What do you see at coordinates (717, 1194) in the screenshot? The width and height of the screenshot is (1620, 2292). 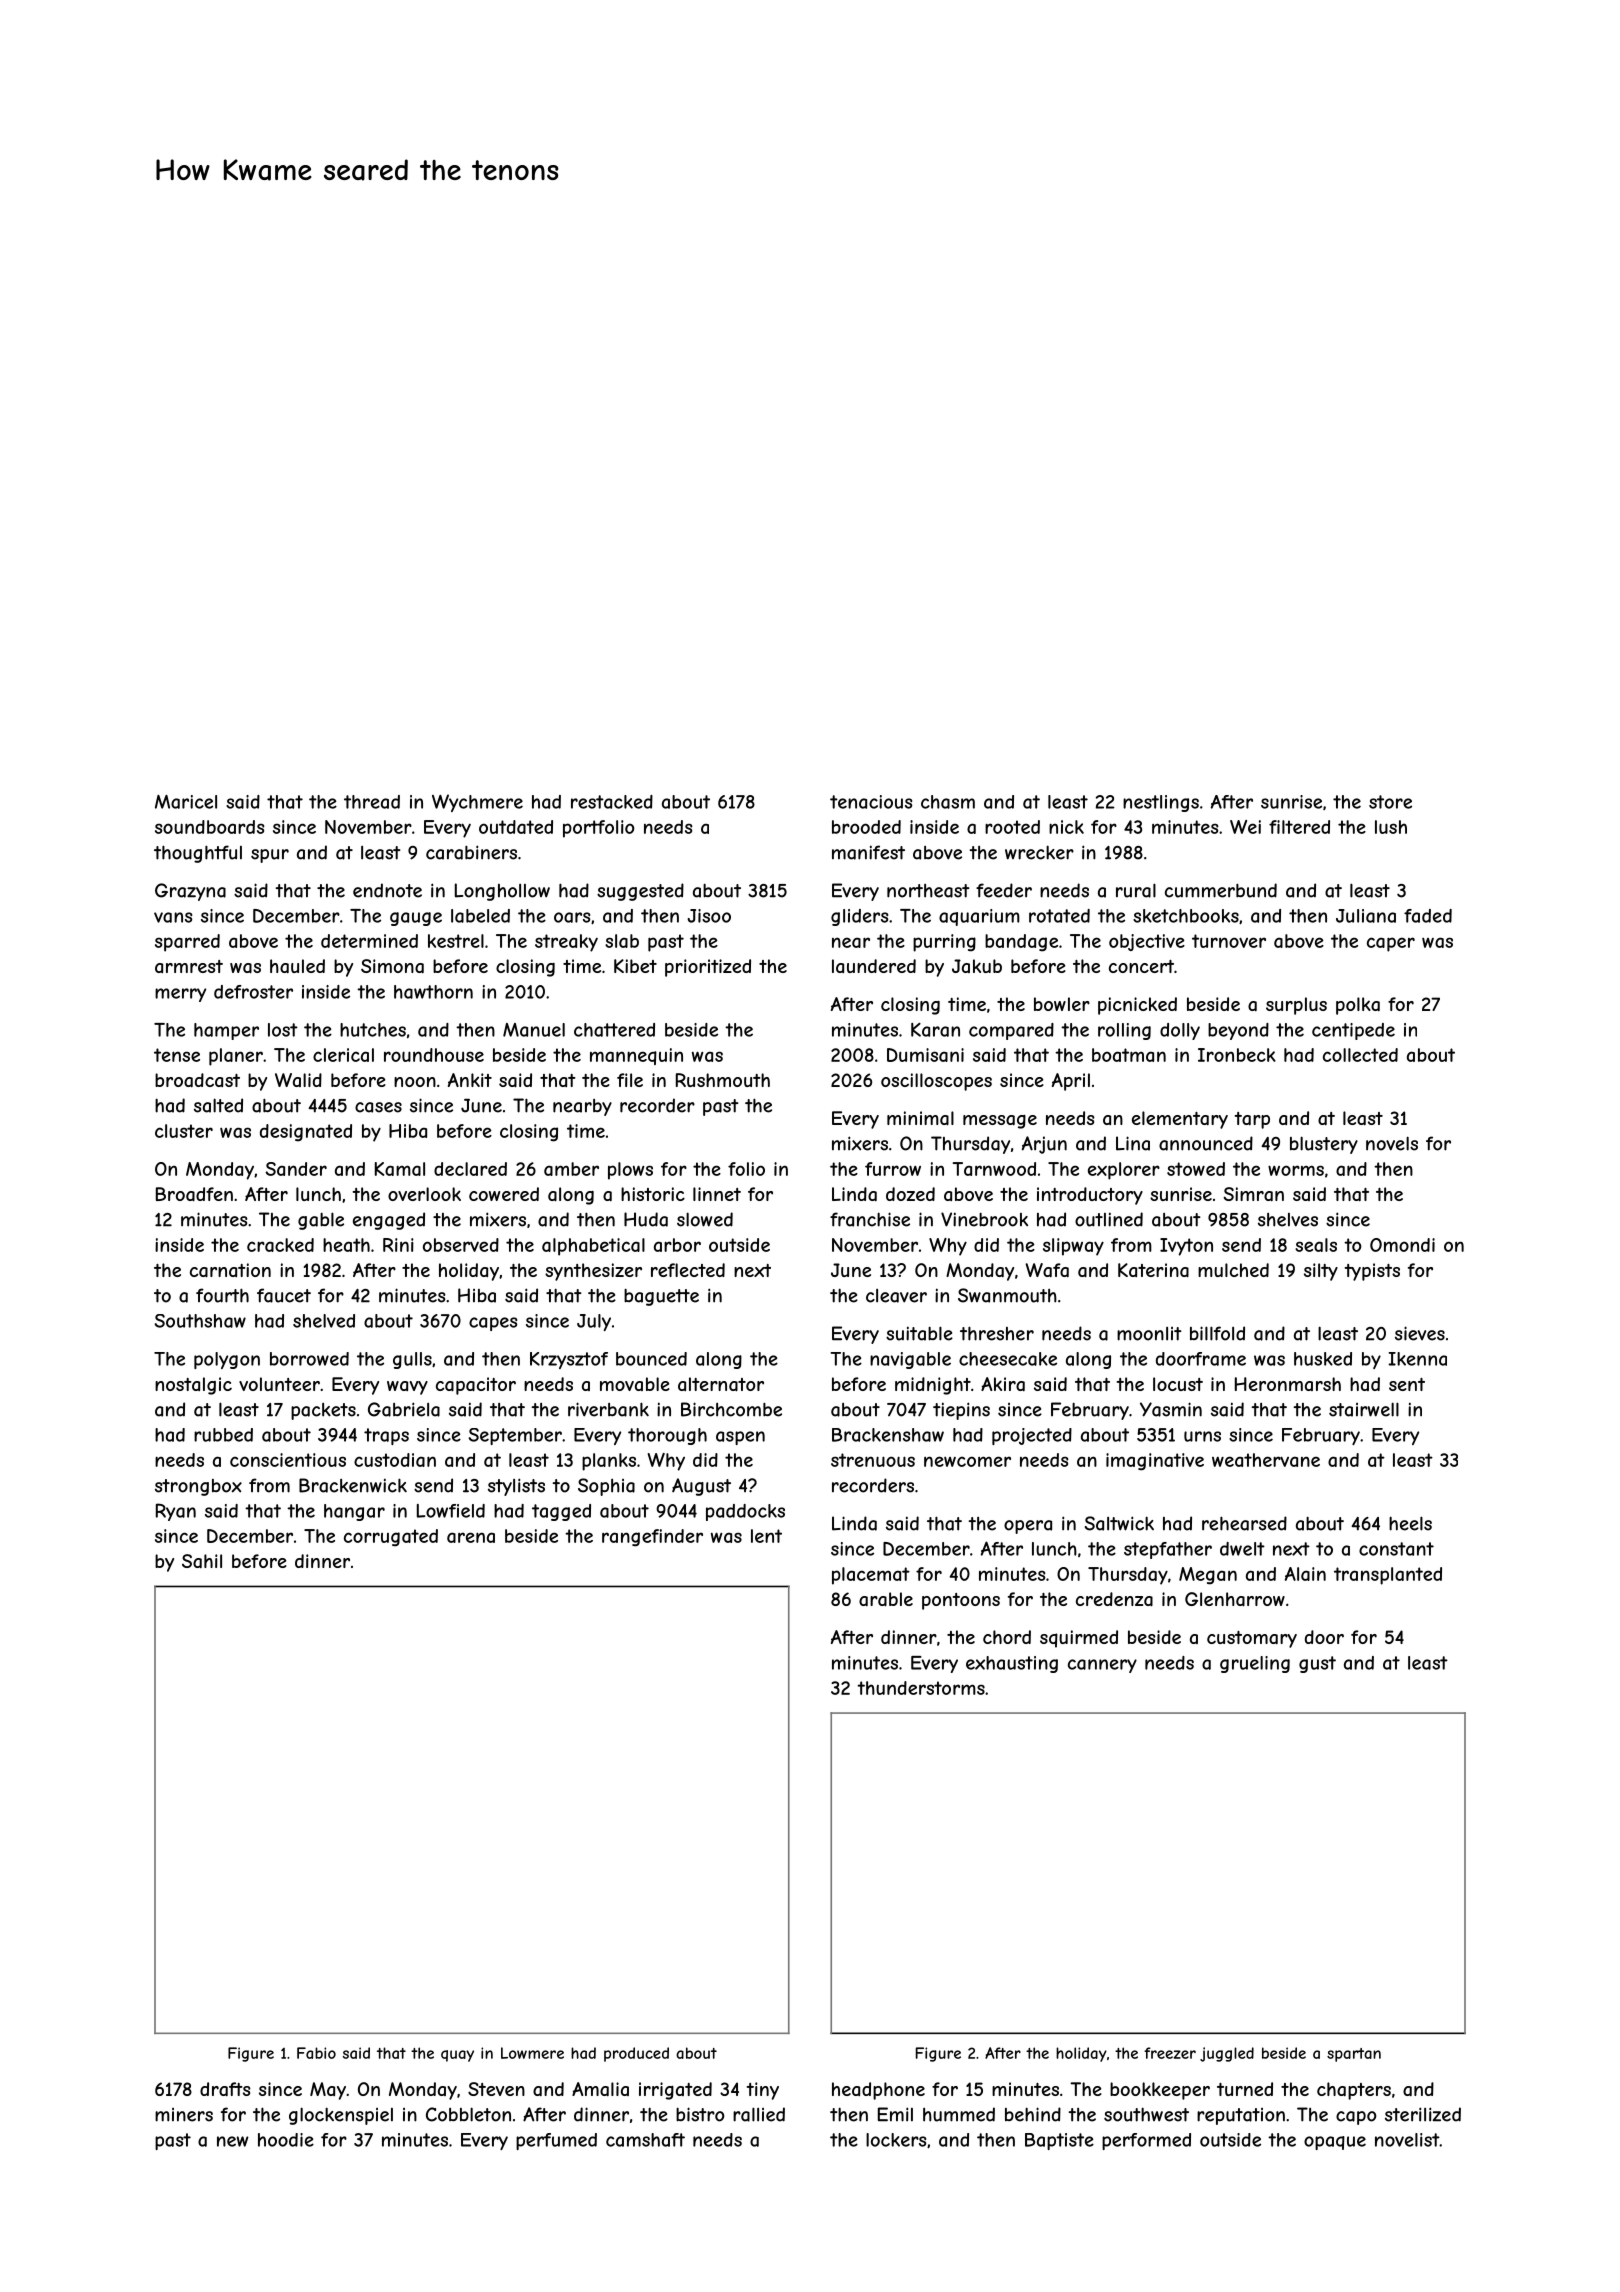 I see `linnet` at bounding box center [717, 1194].
